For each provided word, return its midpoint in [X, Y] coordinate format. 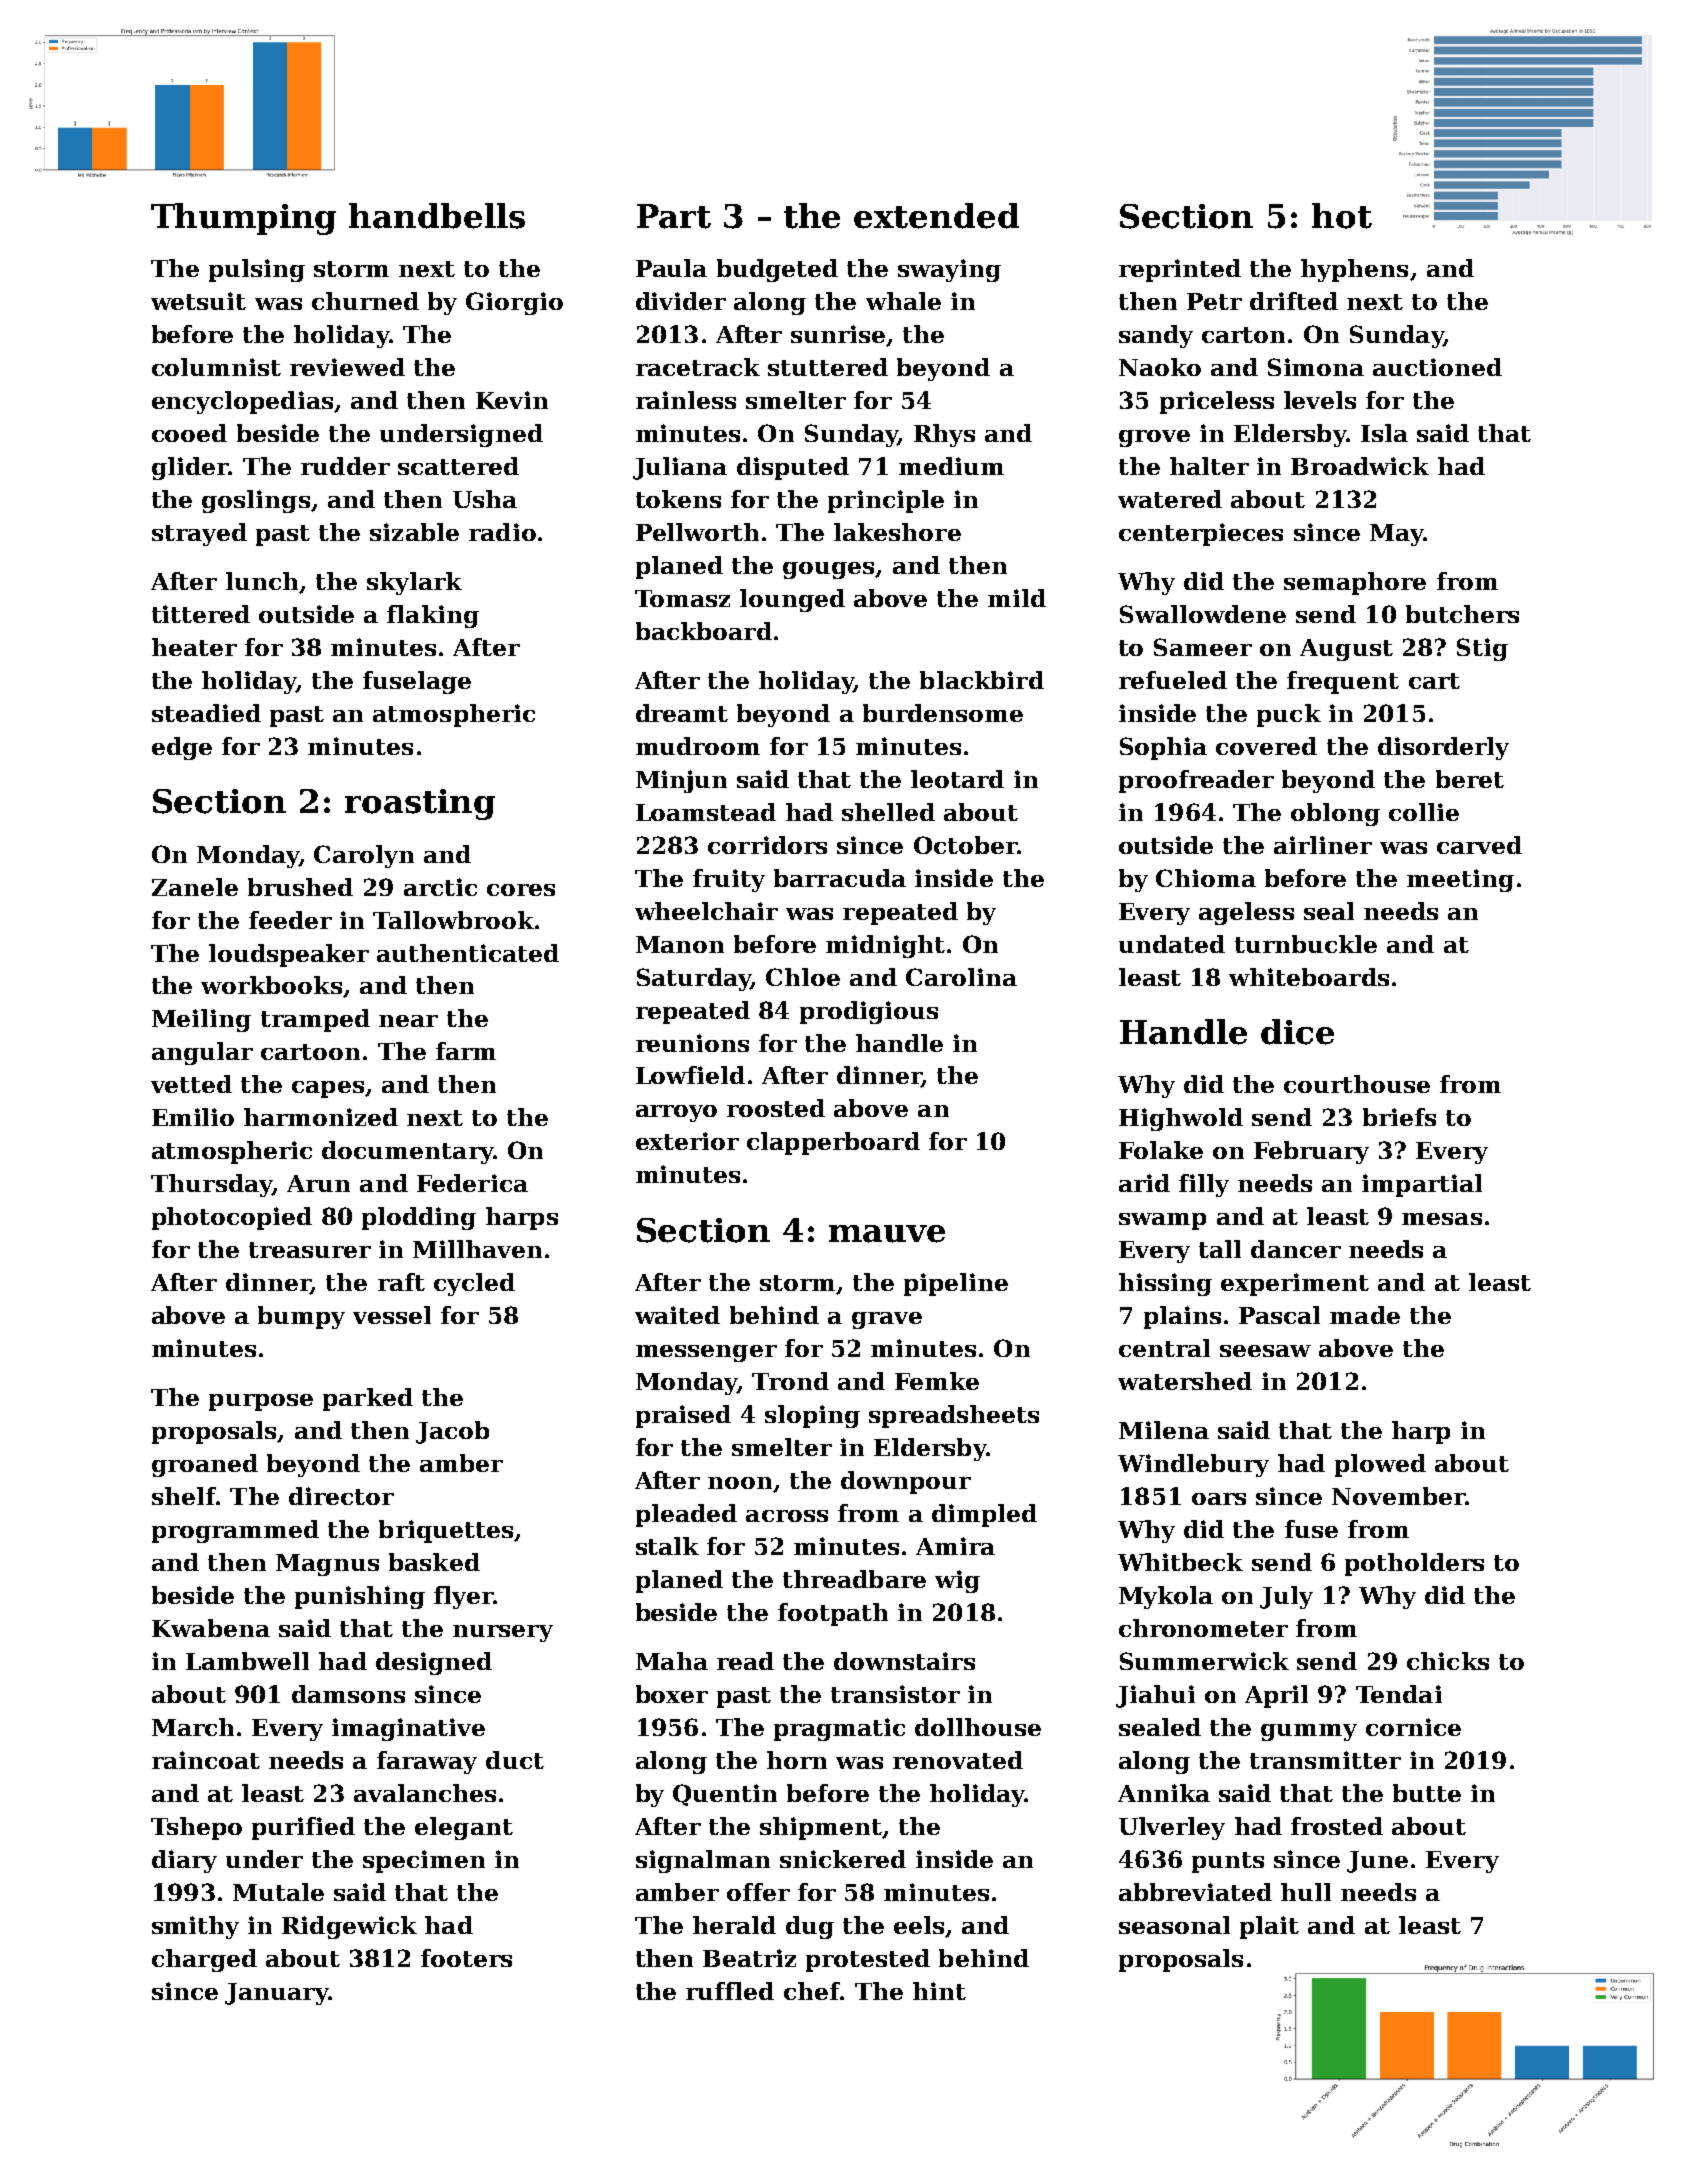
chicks [1448, 1661]
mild [1017, 598]
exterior [687, 1141]
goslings [256, 501]
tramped [315, 1020]
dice [1297, 1032]
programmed [235, 1531]
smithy [195, 1927]
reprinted [1180, 270]
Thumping [243, 219]
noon [740, 1483]
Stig [1482, 649]
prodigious [869, 1012]
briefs [1399, 1117]
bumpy [301, 1317]
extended [936, 216]
